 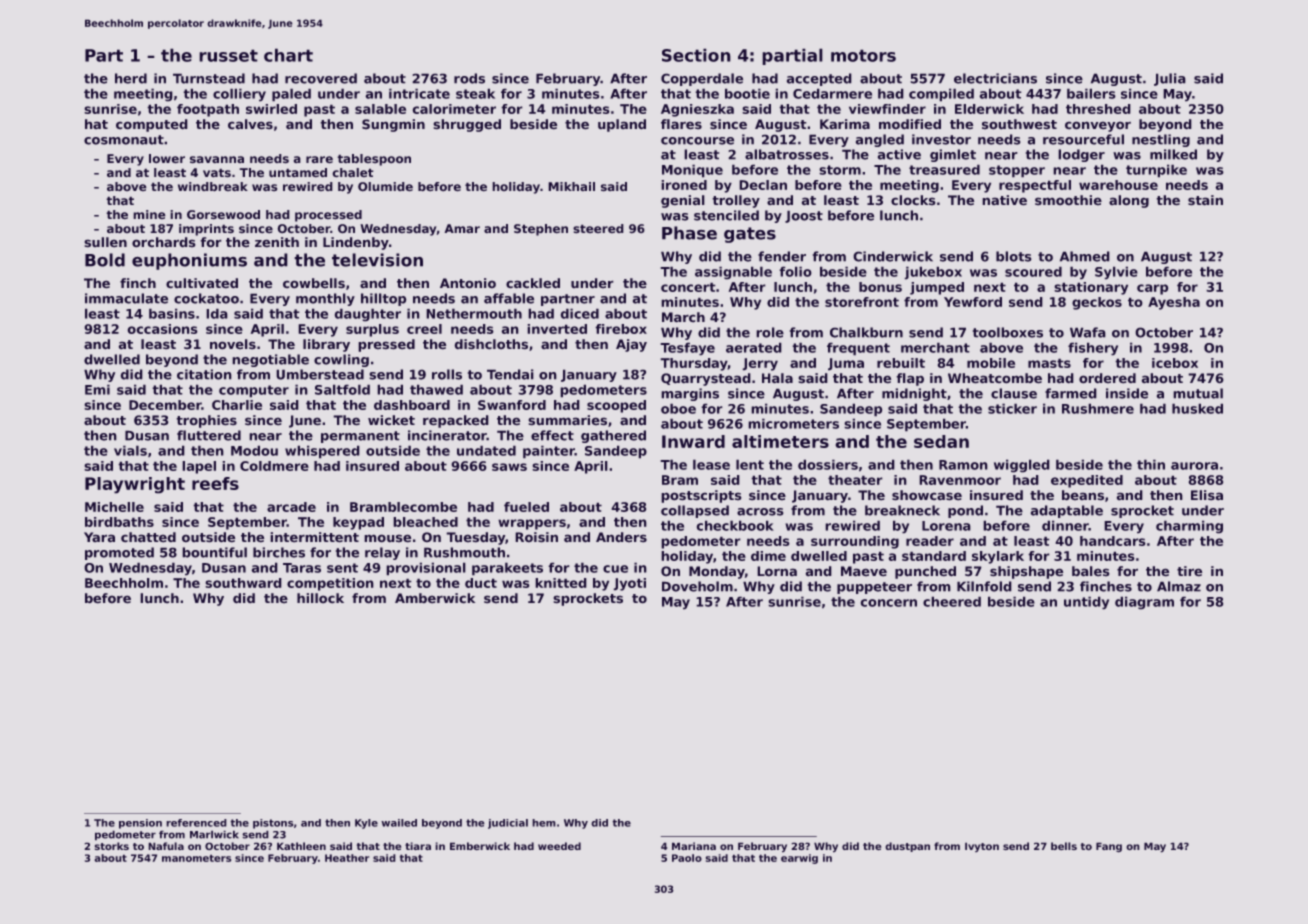 What do you see at coordinates (291, 507) in the screenshot?
I see `arcade` at bounding box center [291, 507].
